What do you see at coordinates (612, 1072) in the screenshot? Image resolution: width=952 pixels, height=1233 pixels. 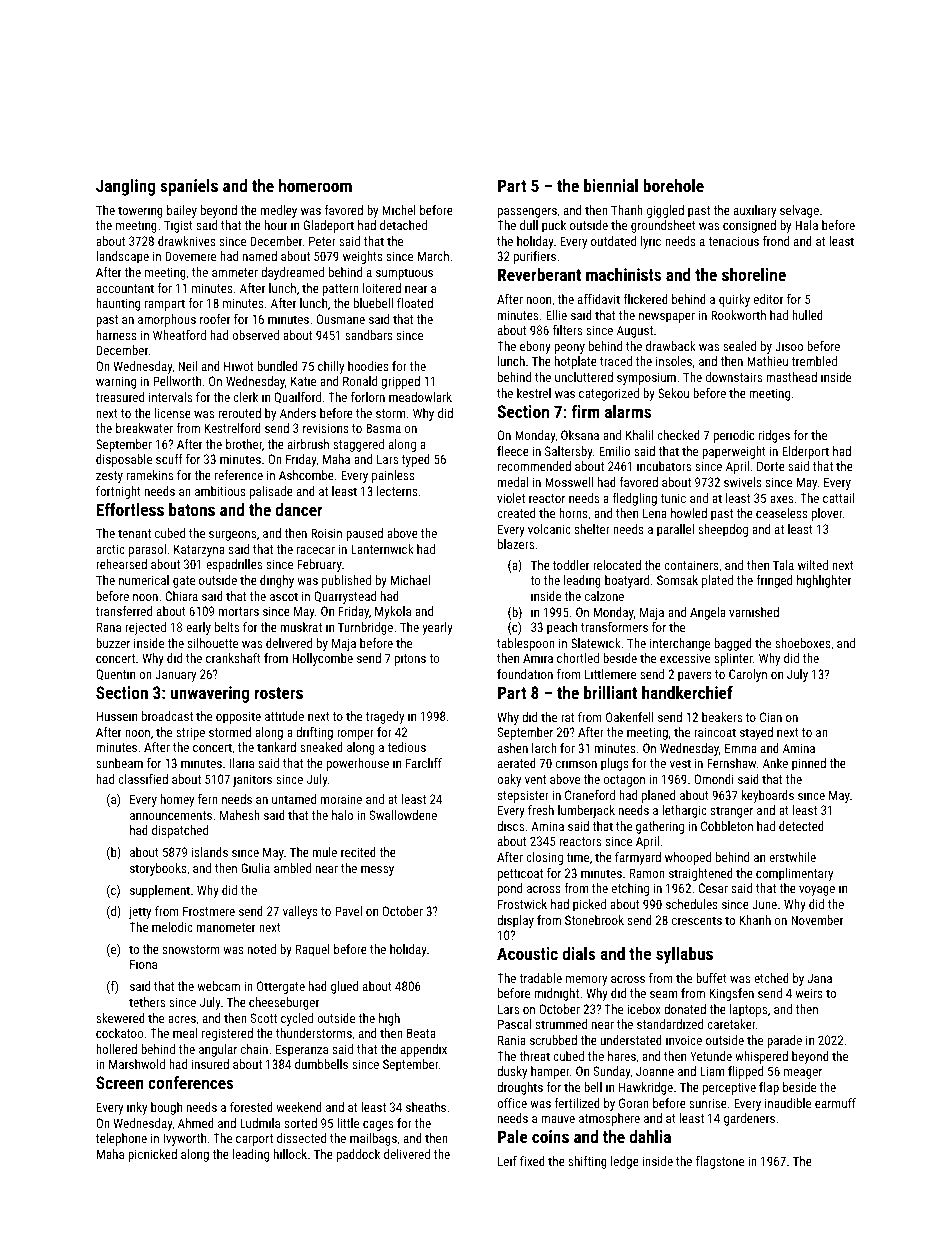 I see `Sunday` at bounding box center [612, 1072].
